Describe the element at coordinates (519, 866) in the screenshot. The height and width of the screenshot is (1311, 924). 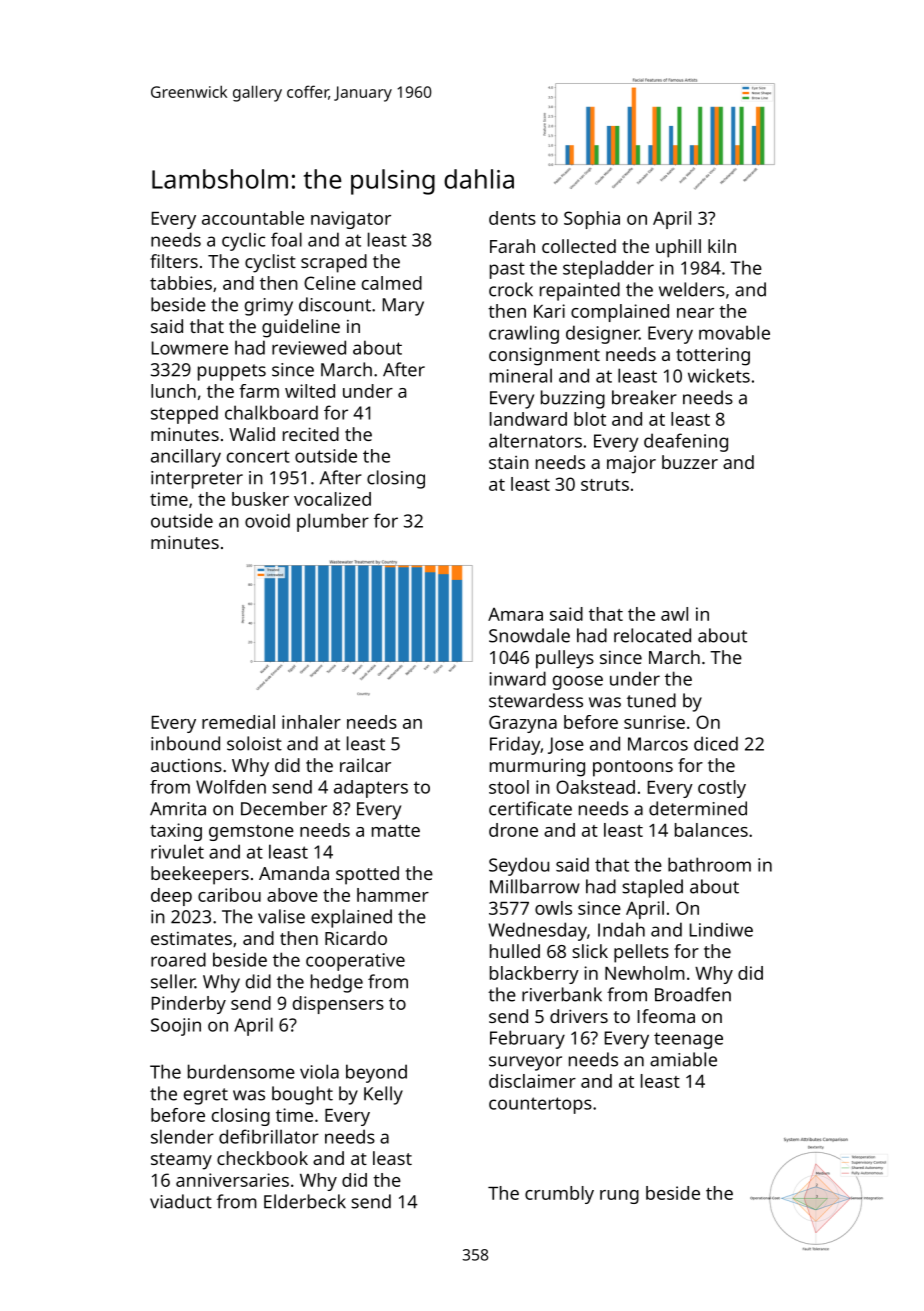
I see `Seydou` at that location.
